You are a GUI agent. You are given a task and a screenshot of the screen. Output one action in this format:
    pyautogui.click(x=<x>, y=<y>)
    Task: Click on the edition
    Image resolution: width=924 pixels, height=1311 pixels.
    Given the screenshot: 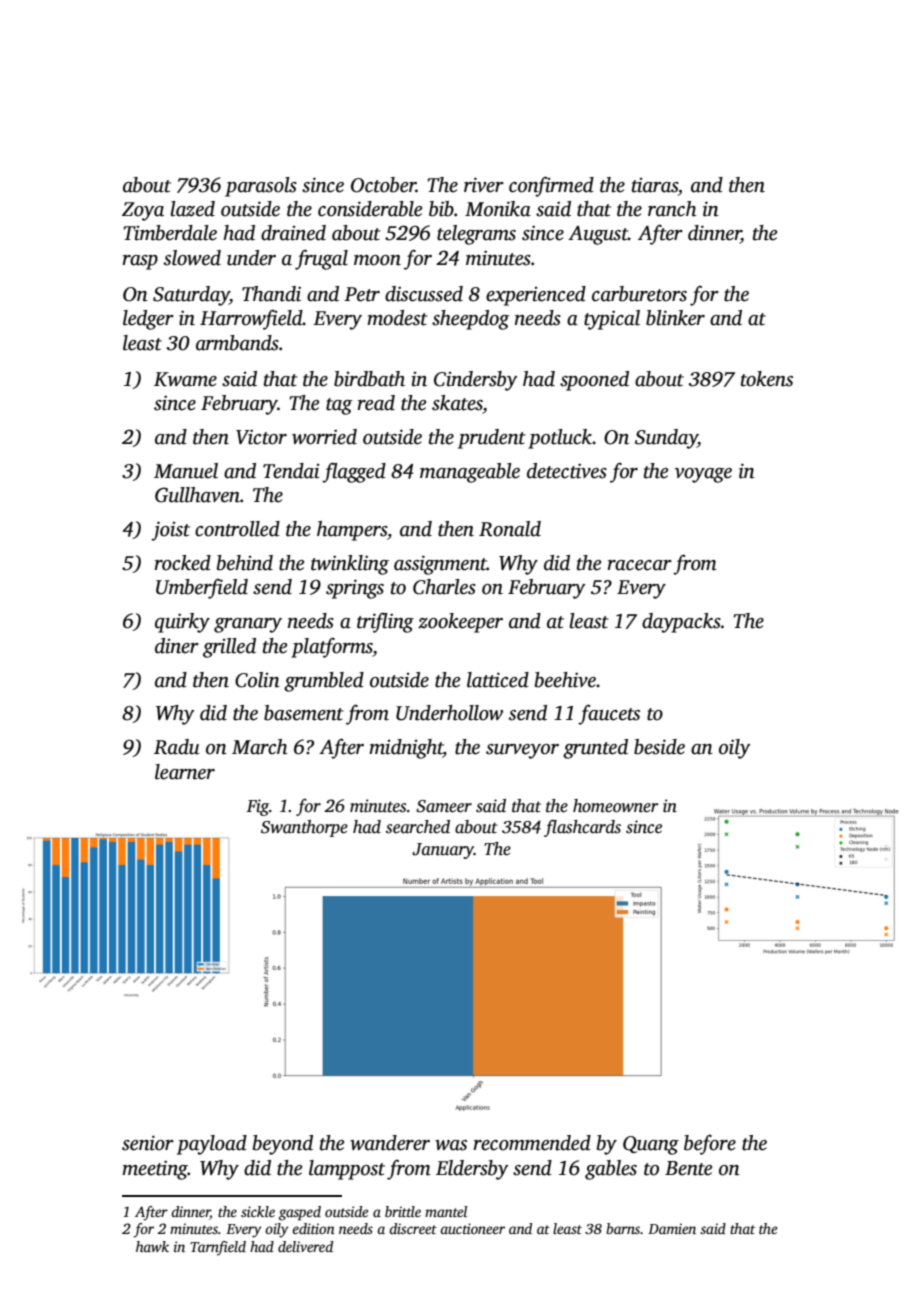 What is the action you would take?
    pyautogui.click(x=313, y=1228)
